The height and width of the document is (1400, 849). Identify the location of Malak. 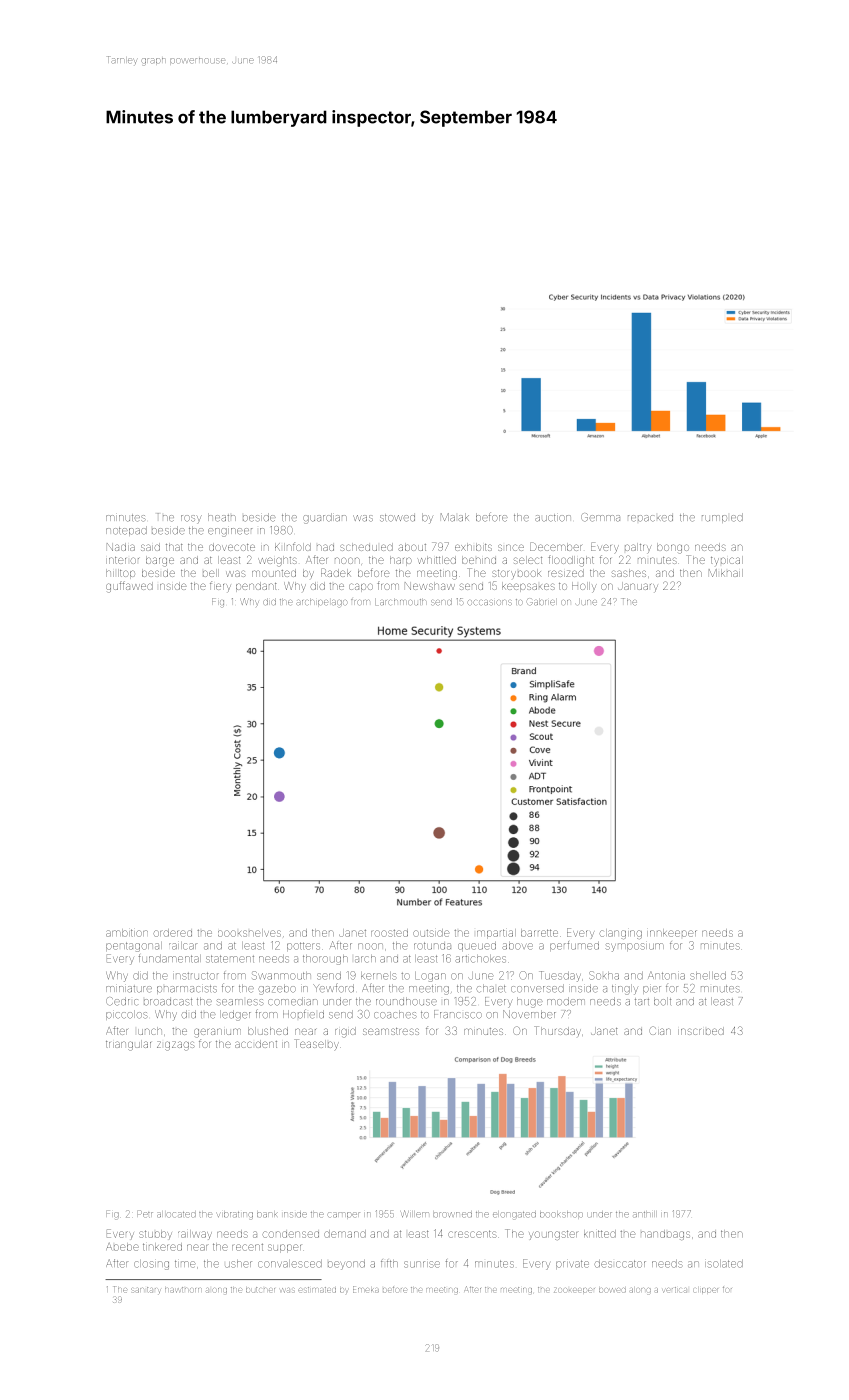
(455, 517).
